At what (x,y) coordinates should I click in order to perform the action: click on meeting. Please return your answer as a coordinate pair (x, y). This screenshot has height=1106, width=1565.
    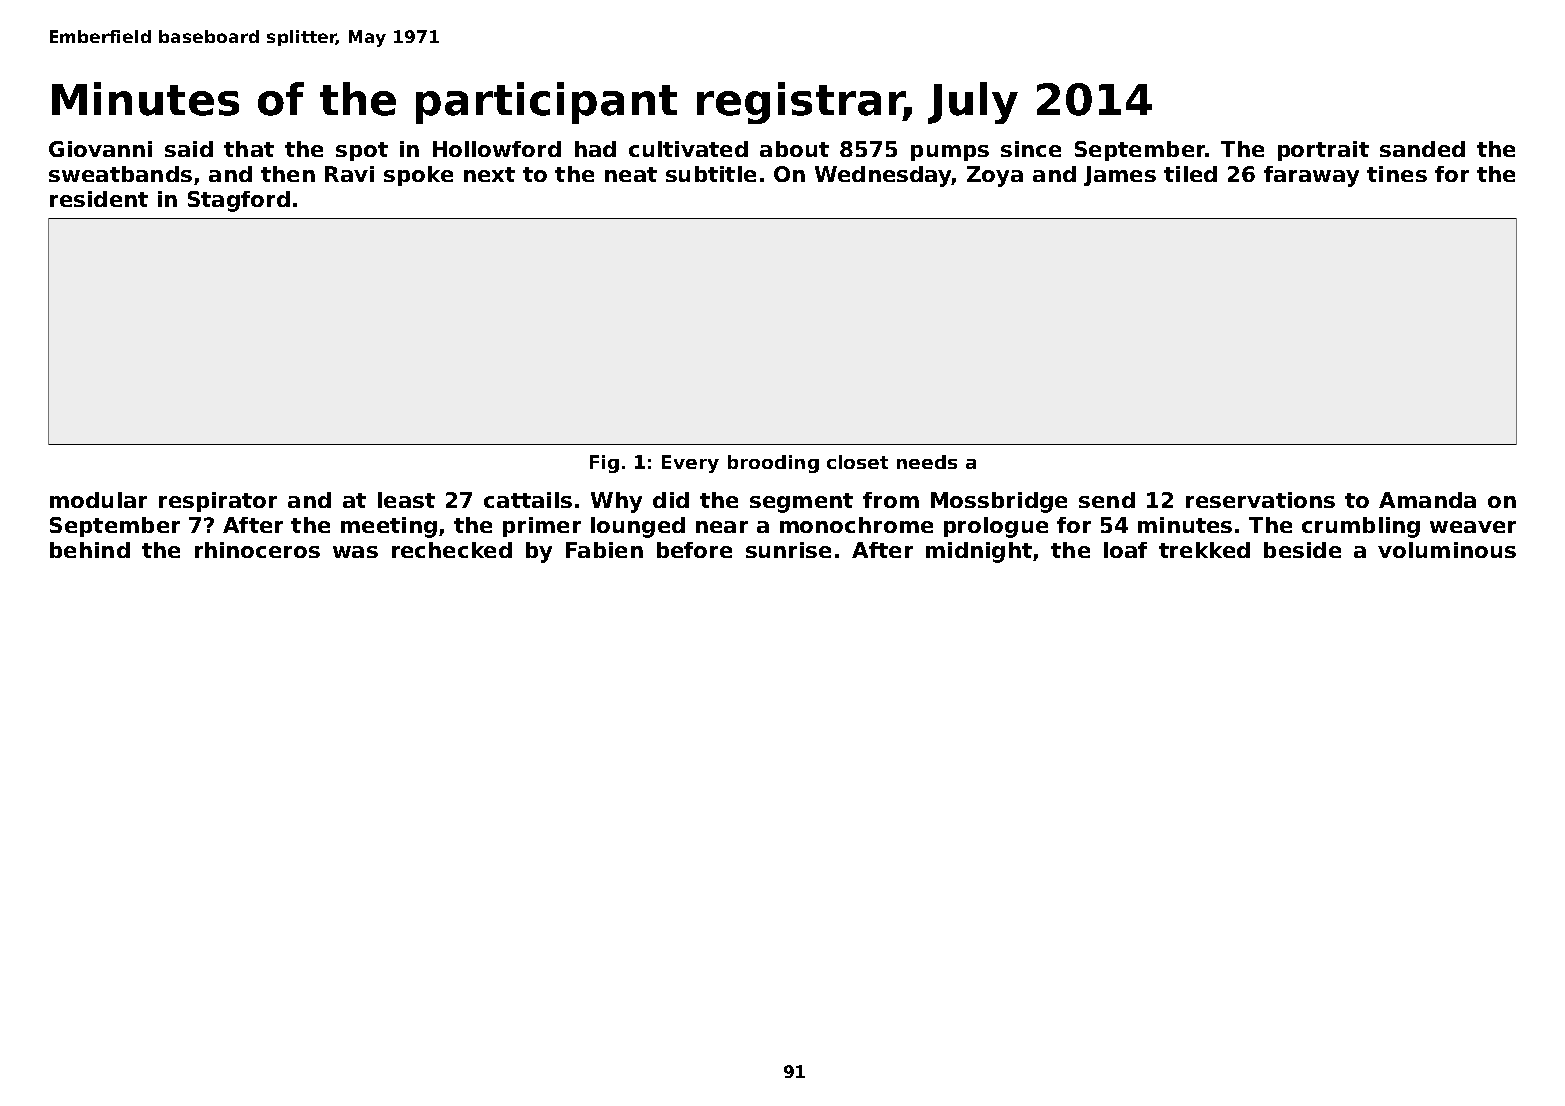
    Looking at the image, I should click on (389, 527).
